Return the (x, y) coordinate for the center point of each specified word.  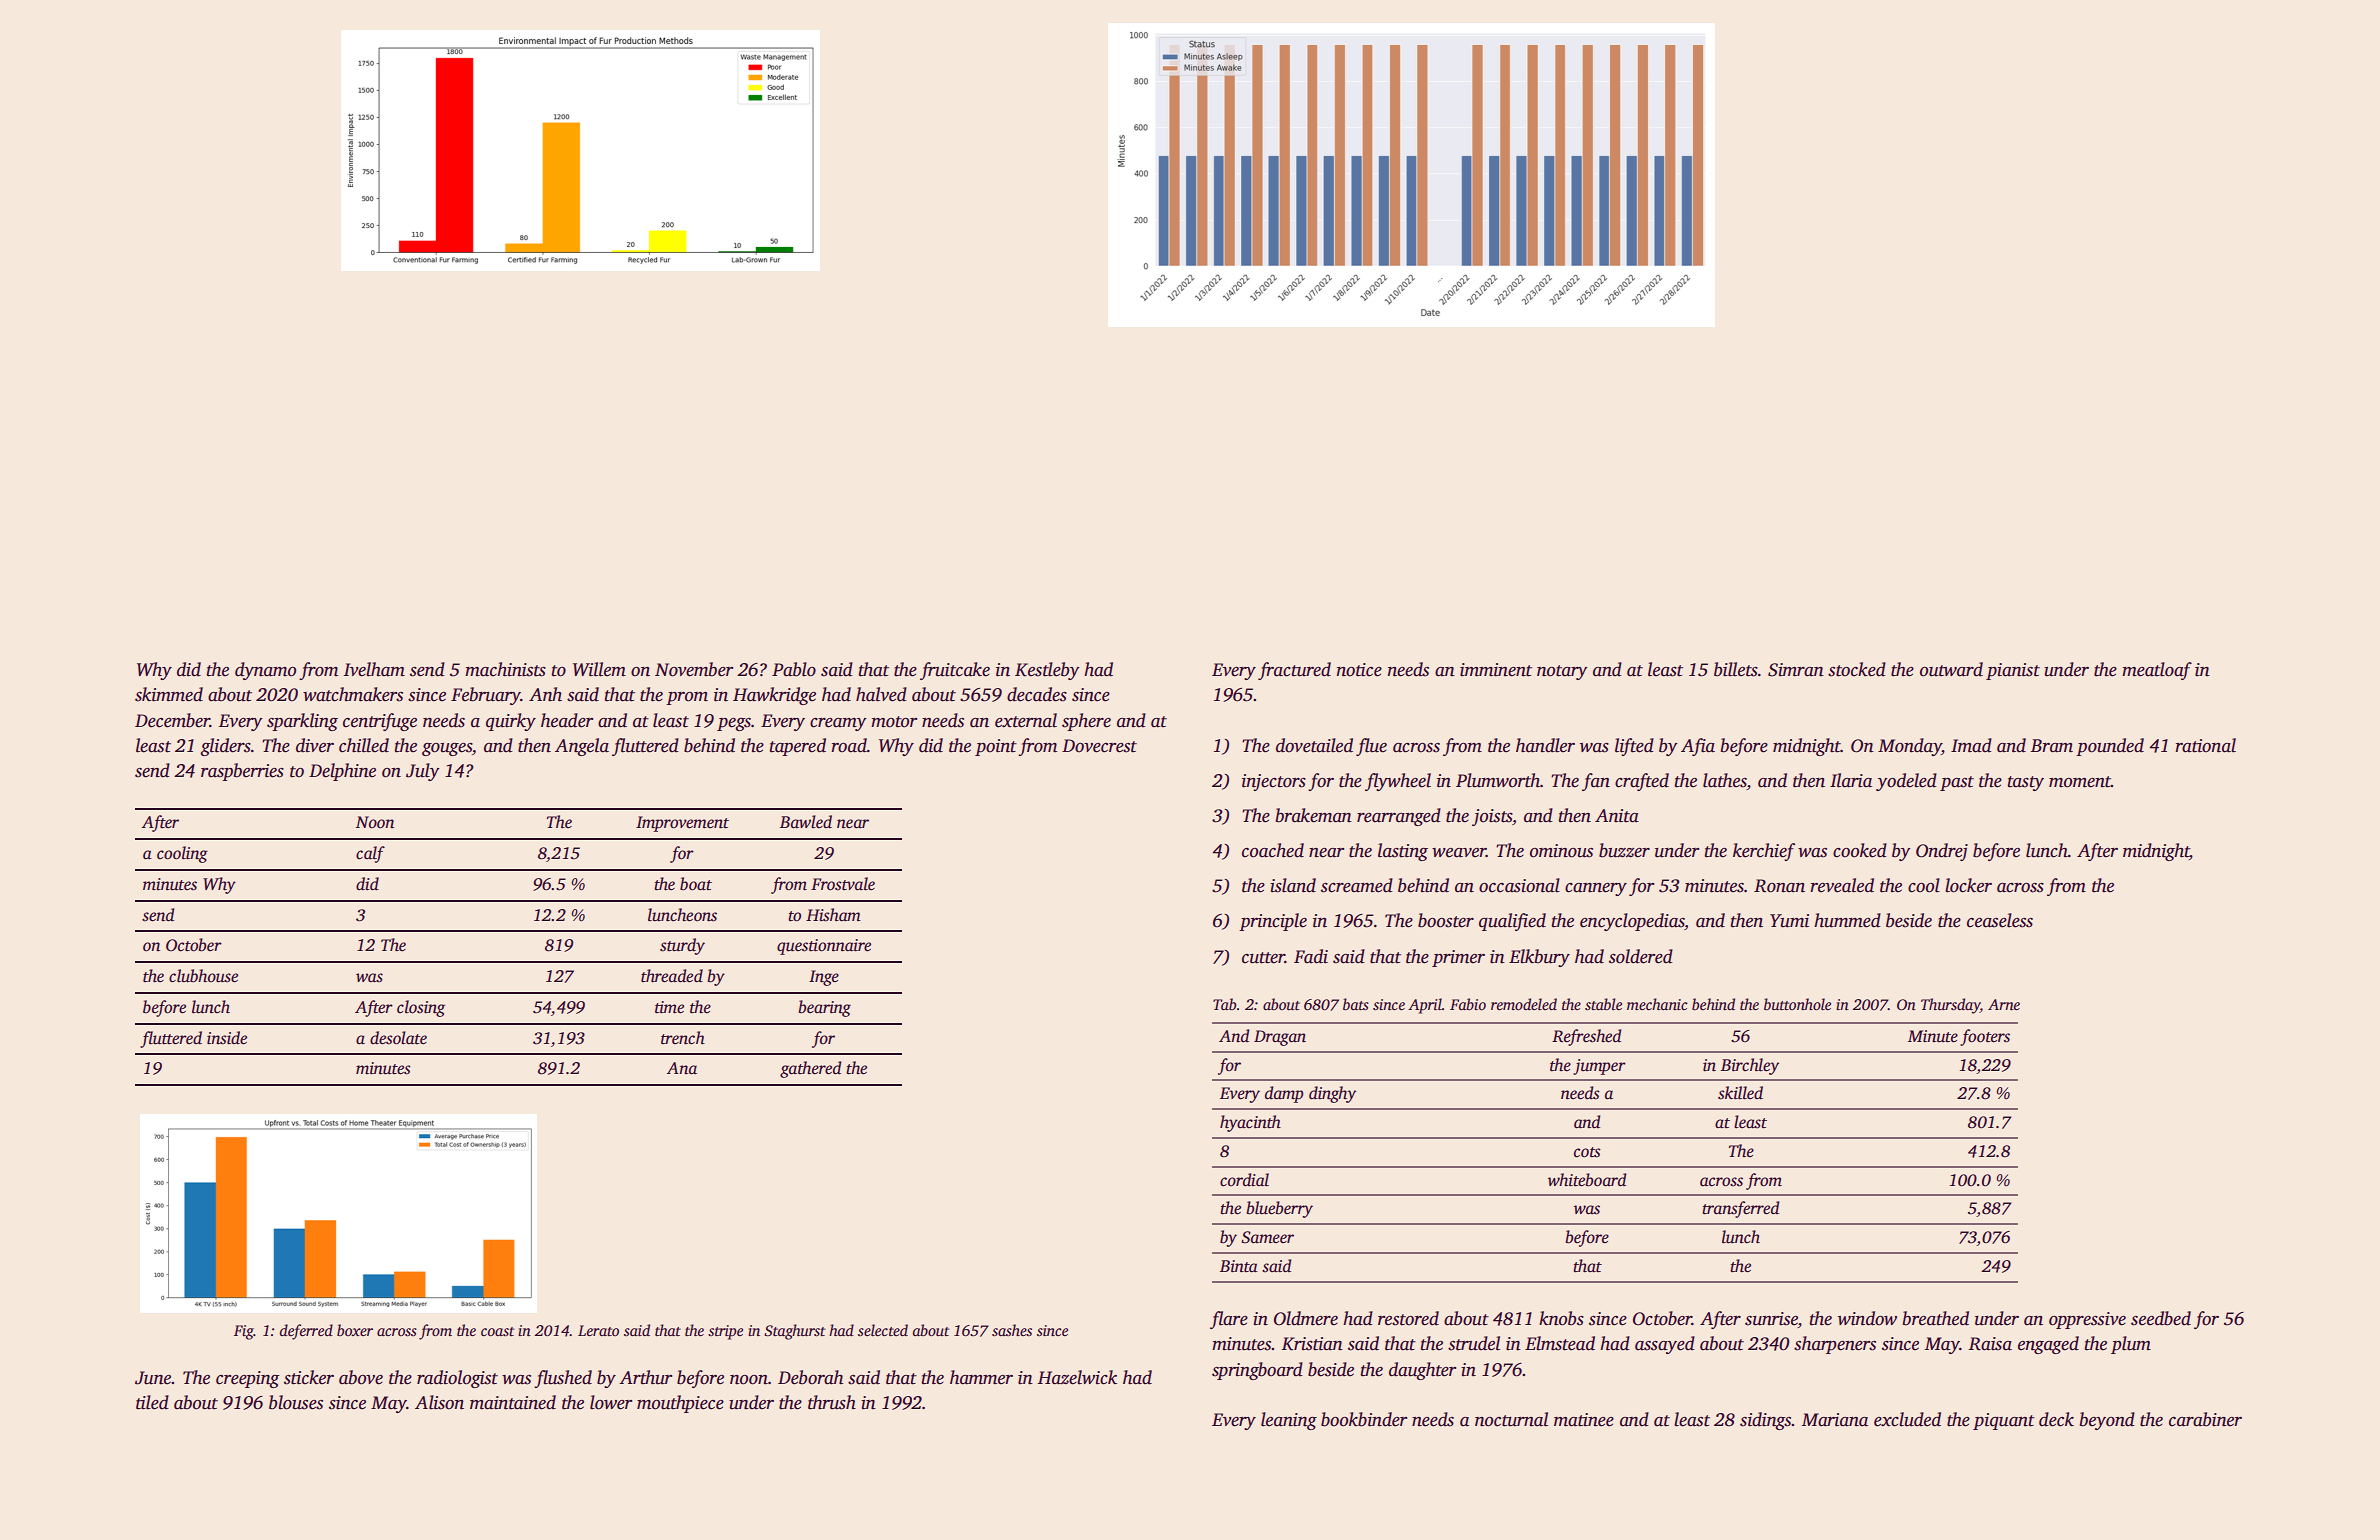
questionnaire (824, 947)
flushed (563, 1379)
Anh (545, 694)
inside (227, 1038)
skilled (1740, 1093)
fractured (1294, 671)
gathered (810, 1069)
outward (1951, 669)
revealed (1842, 885)
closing (421, 1008)
